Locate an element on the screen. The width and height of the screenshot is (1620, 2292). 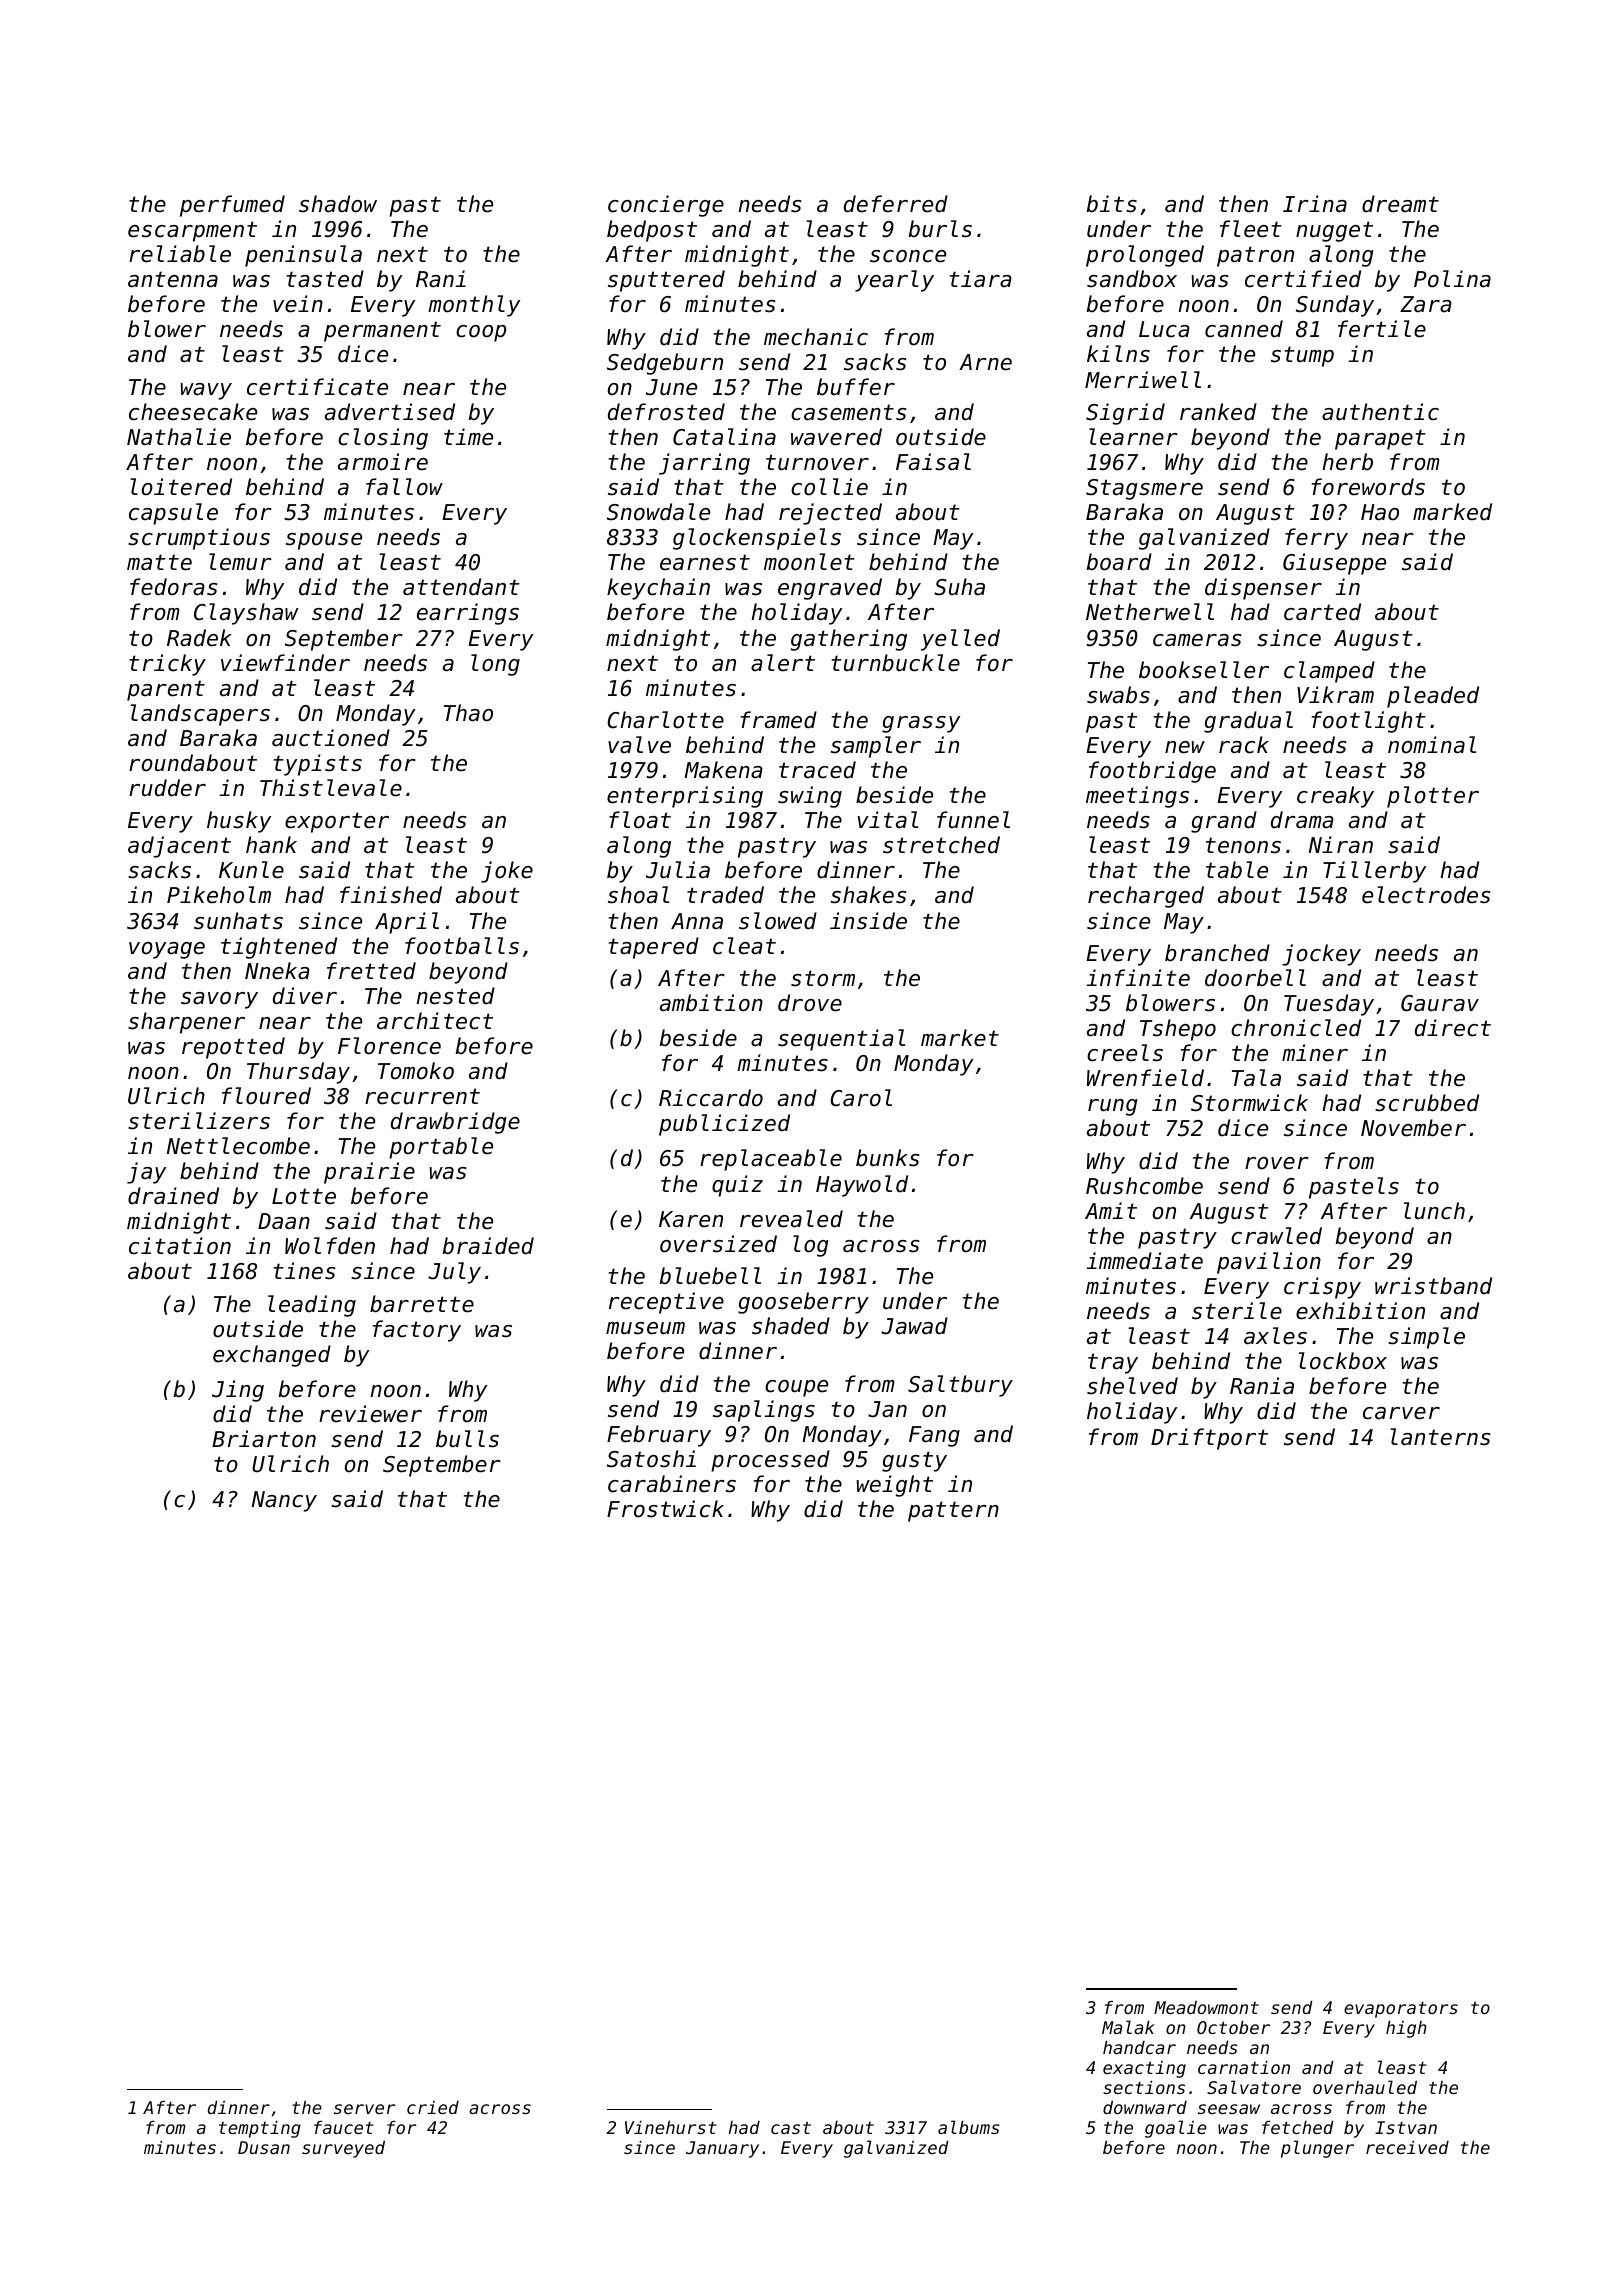
high is located at coordinates (1406, 2029).
